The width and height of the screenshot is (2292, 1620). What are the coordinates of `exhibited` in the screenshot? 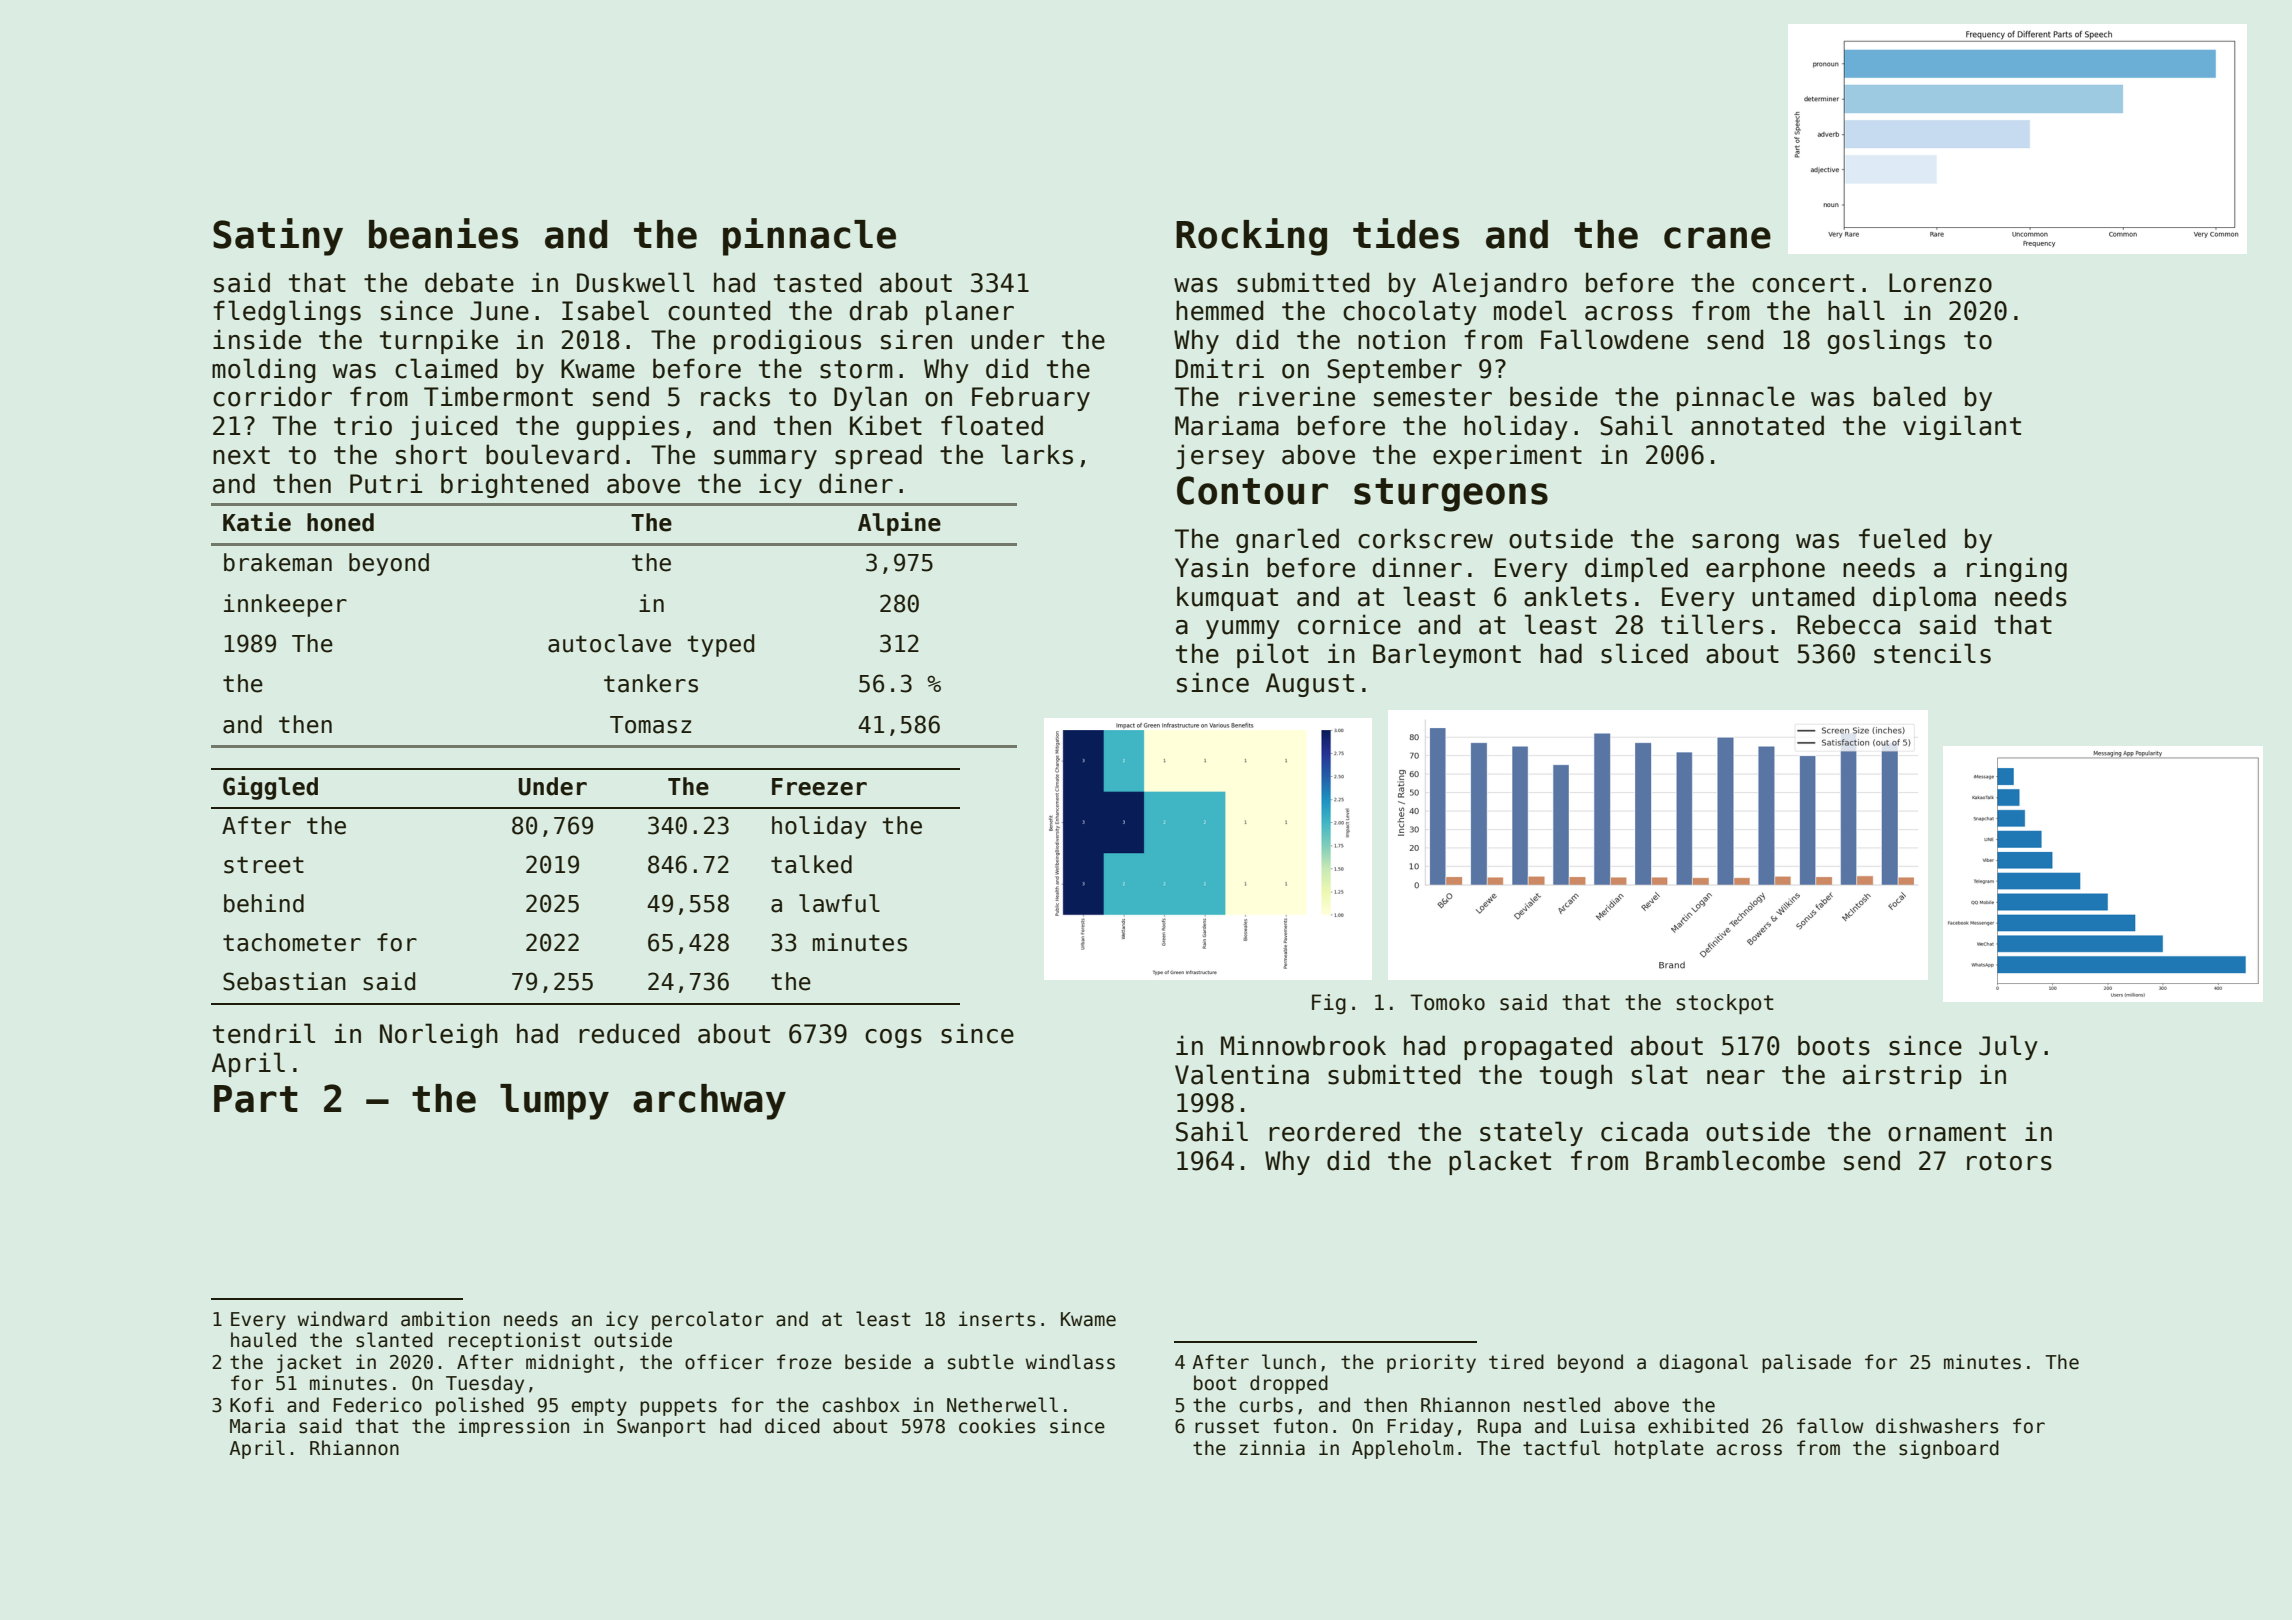 It's located at (1698, 1426).
